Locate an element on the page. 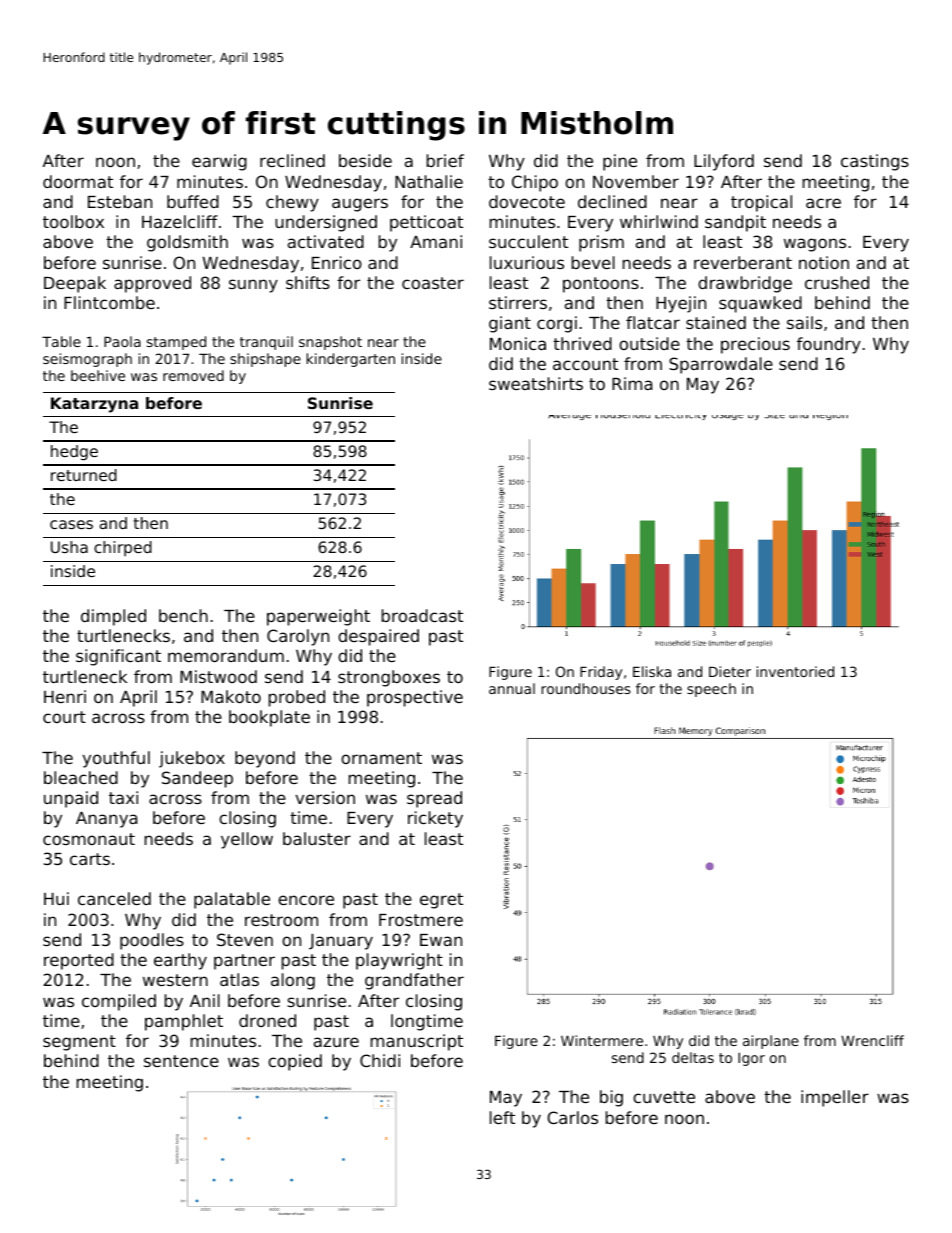  goldsmith is located at coordinates (187, 243).
